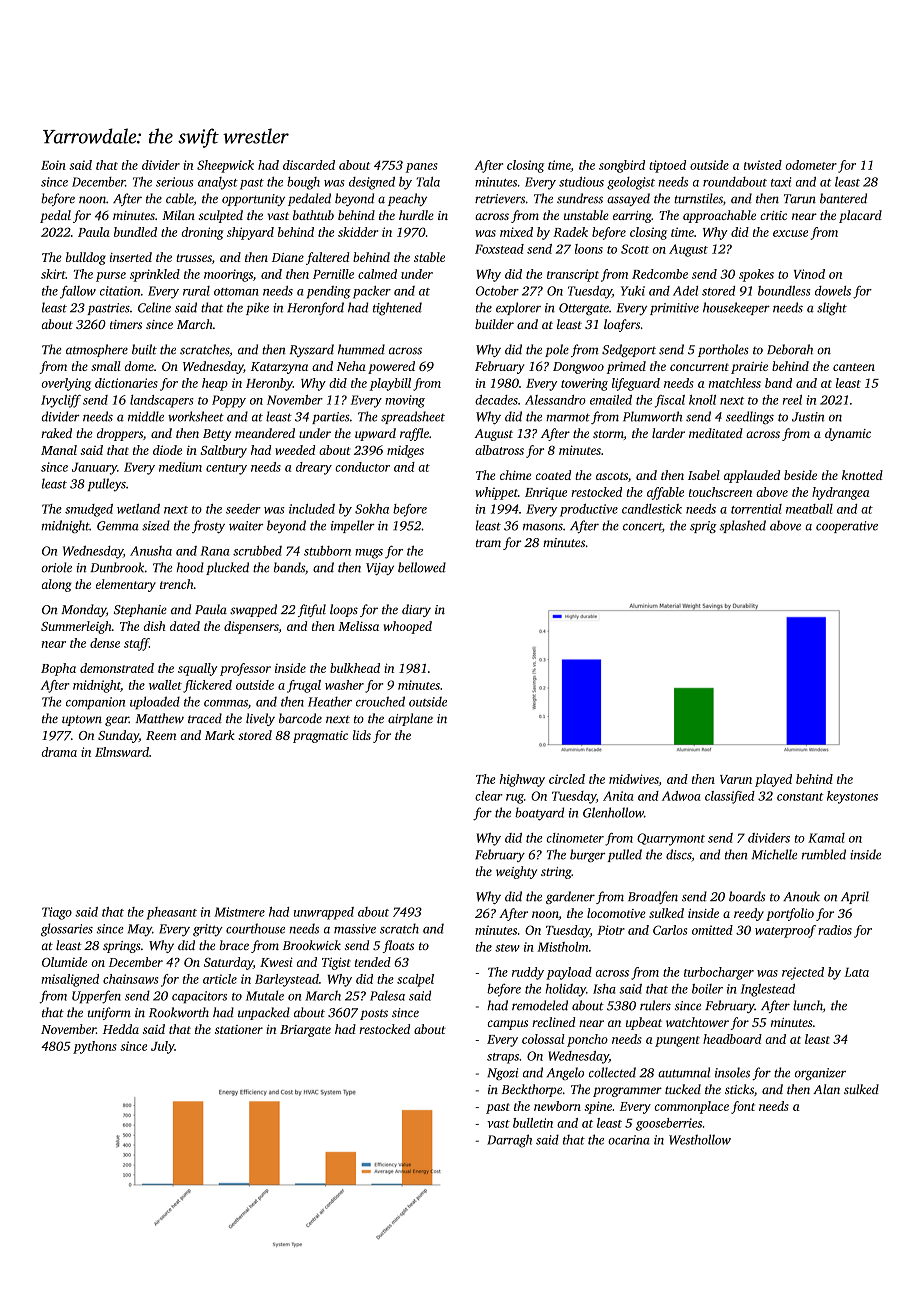  What do you see at coordinates (372, 292) in the screenshot?
I see `packer` at bounding box center [372, 292].
